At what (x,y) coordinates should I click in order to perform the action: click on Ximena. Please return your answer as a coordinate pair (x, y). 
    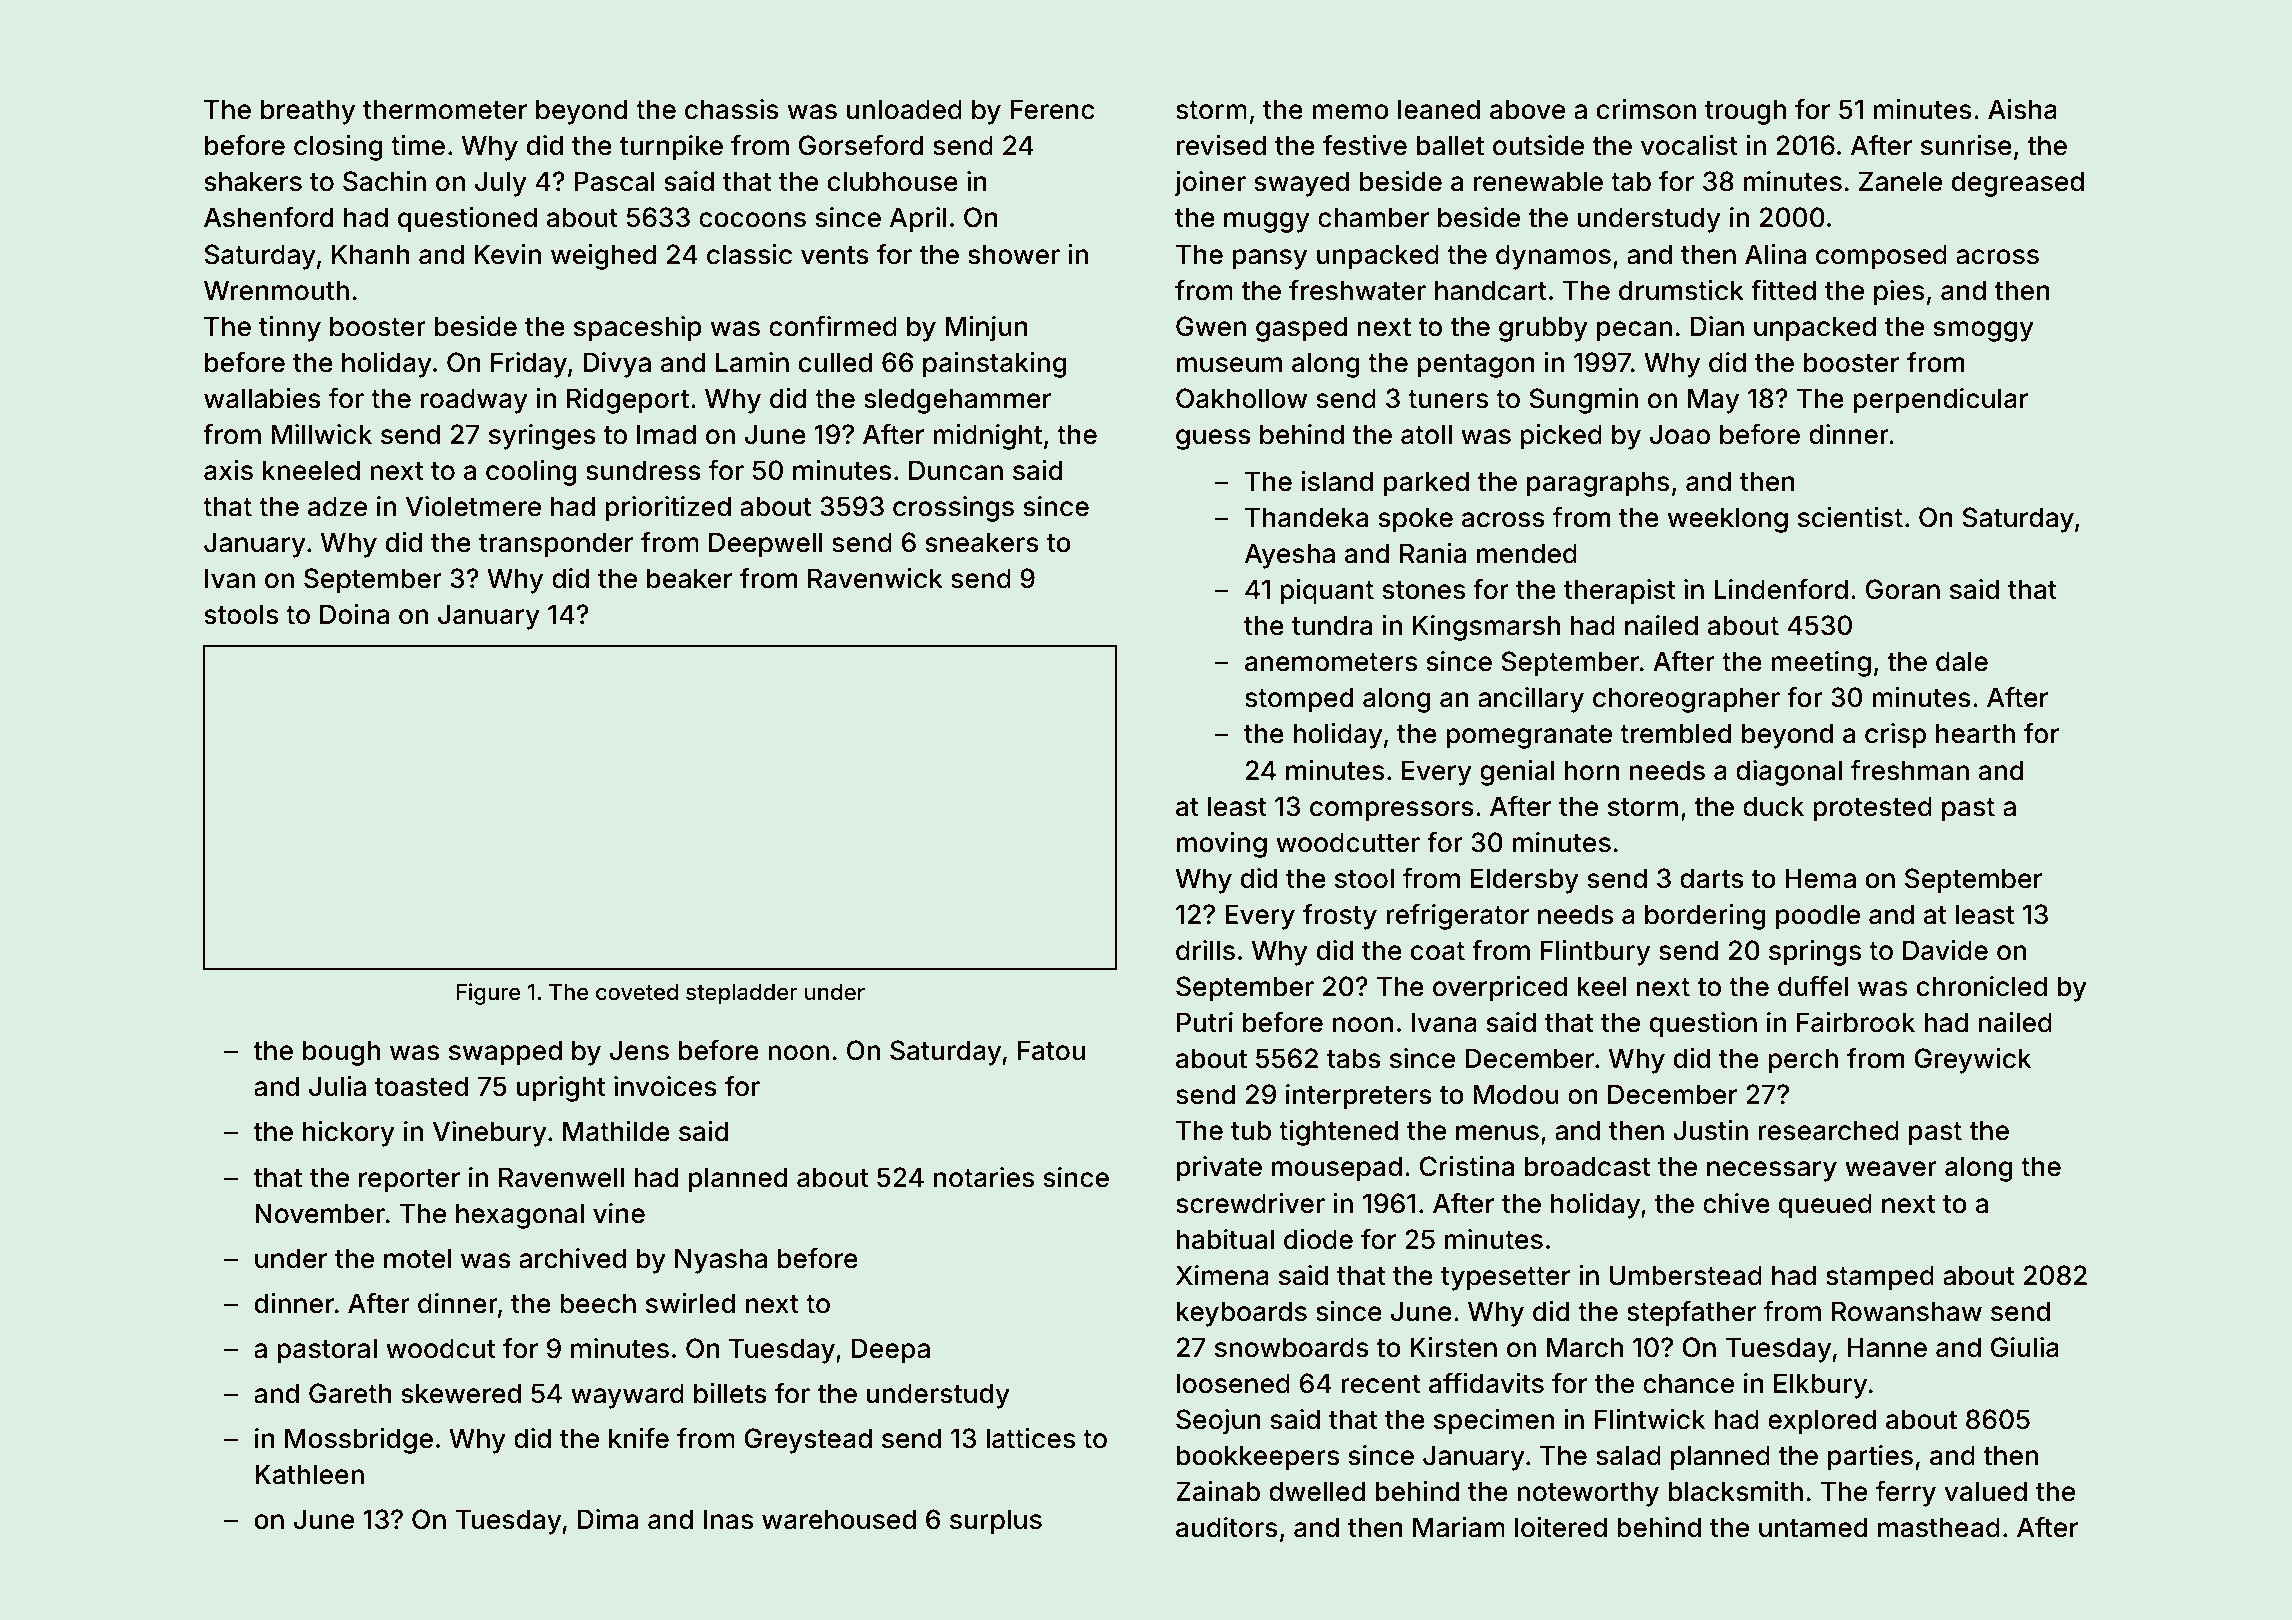
    Looking at the image, I should click on (1222, 1275).
